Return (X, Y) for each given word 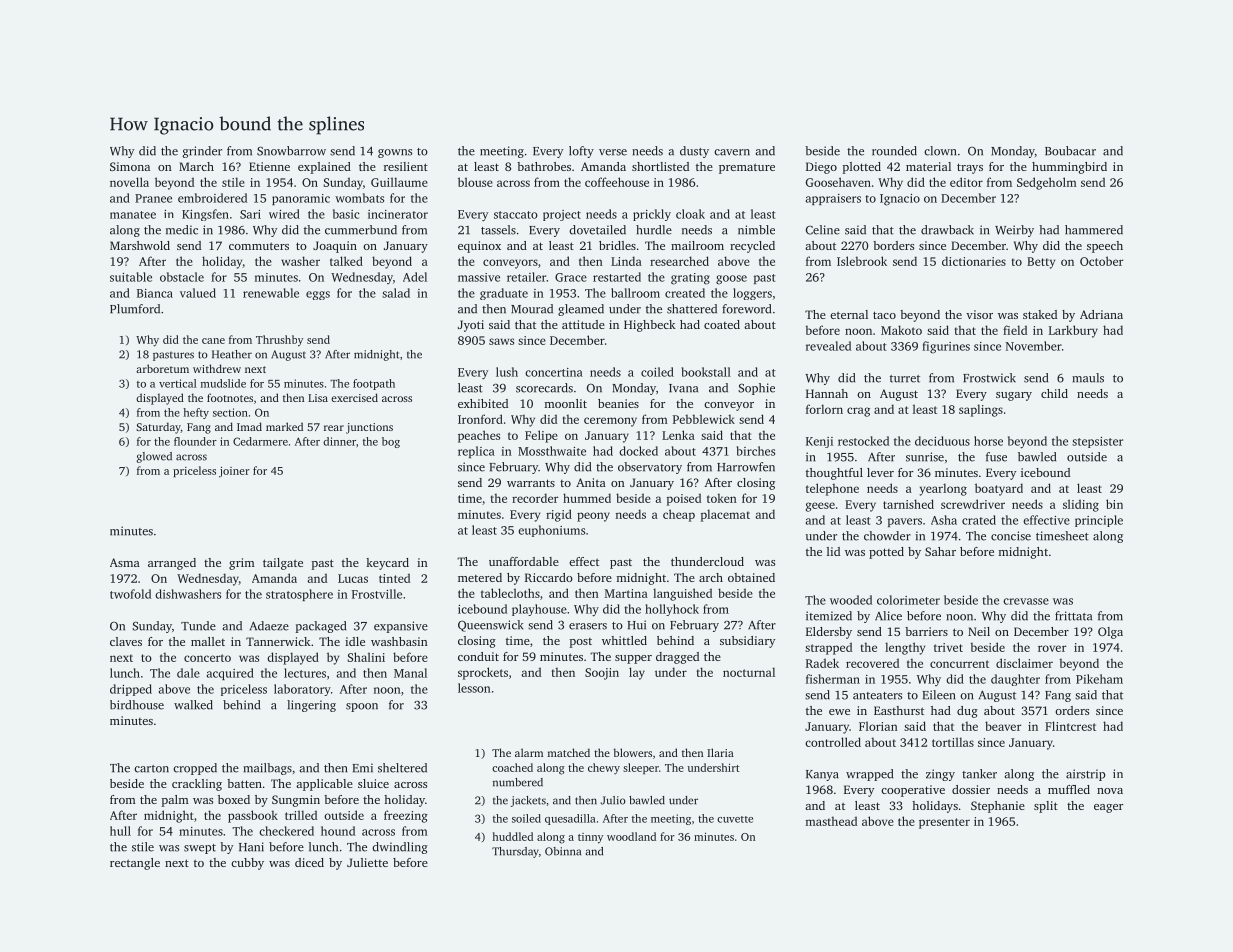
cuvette (735, 819)
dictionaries (974, 261)
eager (1108, 808)
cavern (732, 152)
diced (309, 862)
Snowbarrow (291, 151)
